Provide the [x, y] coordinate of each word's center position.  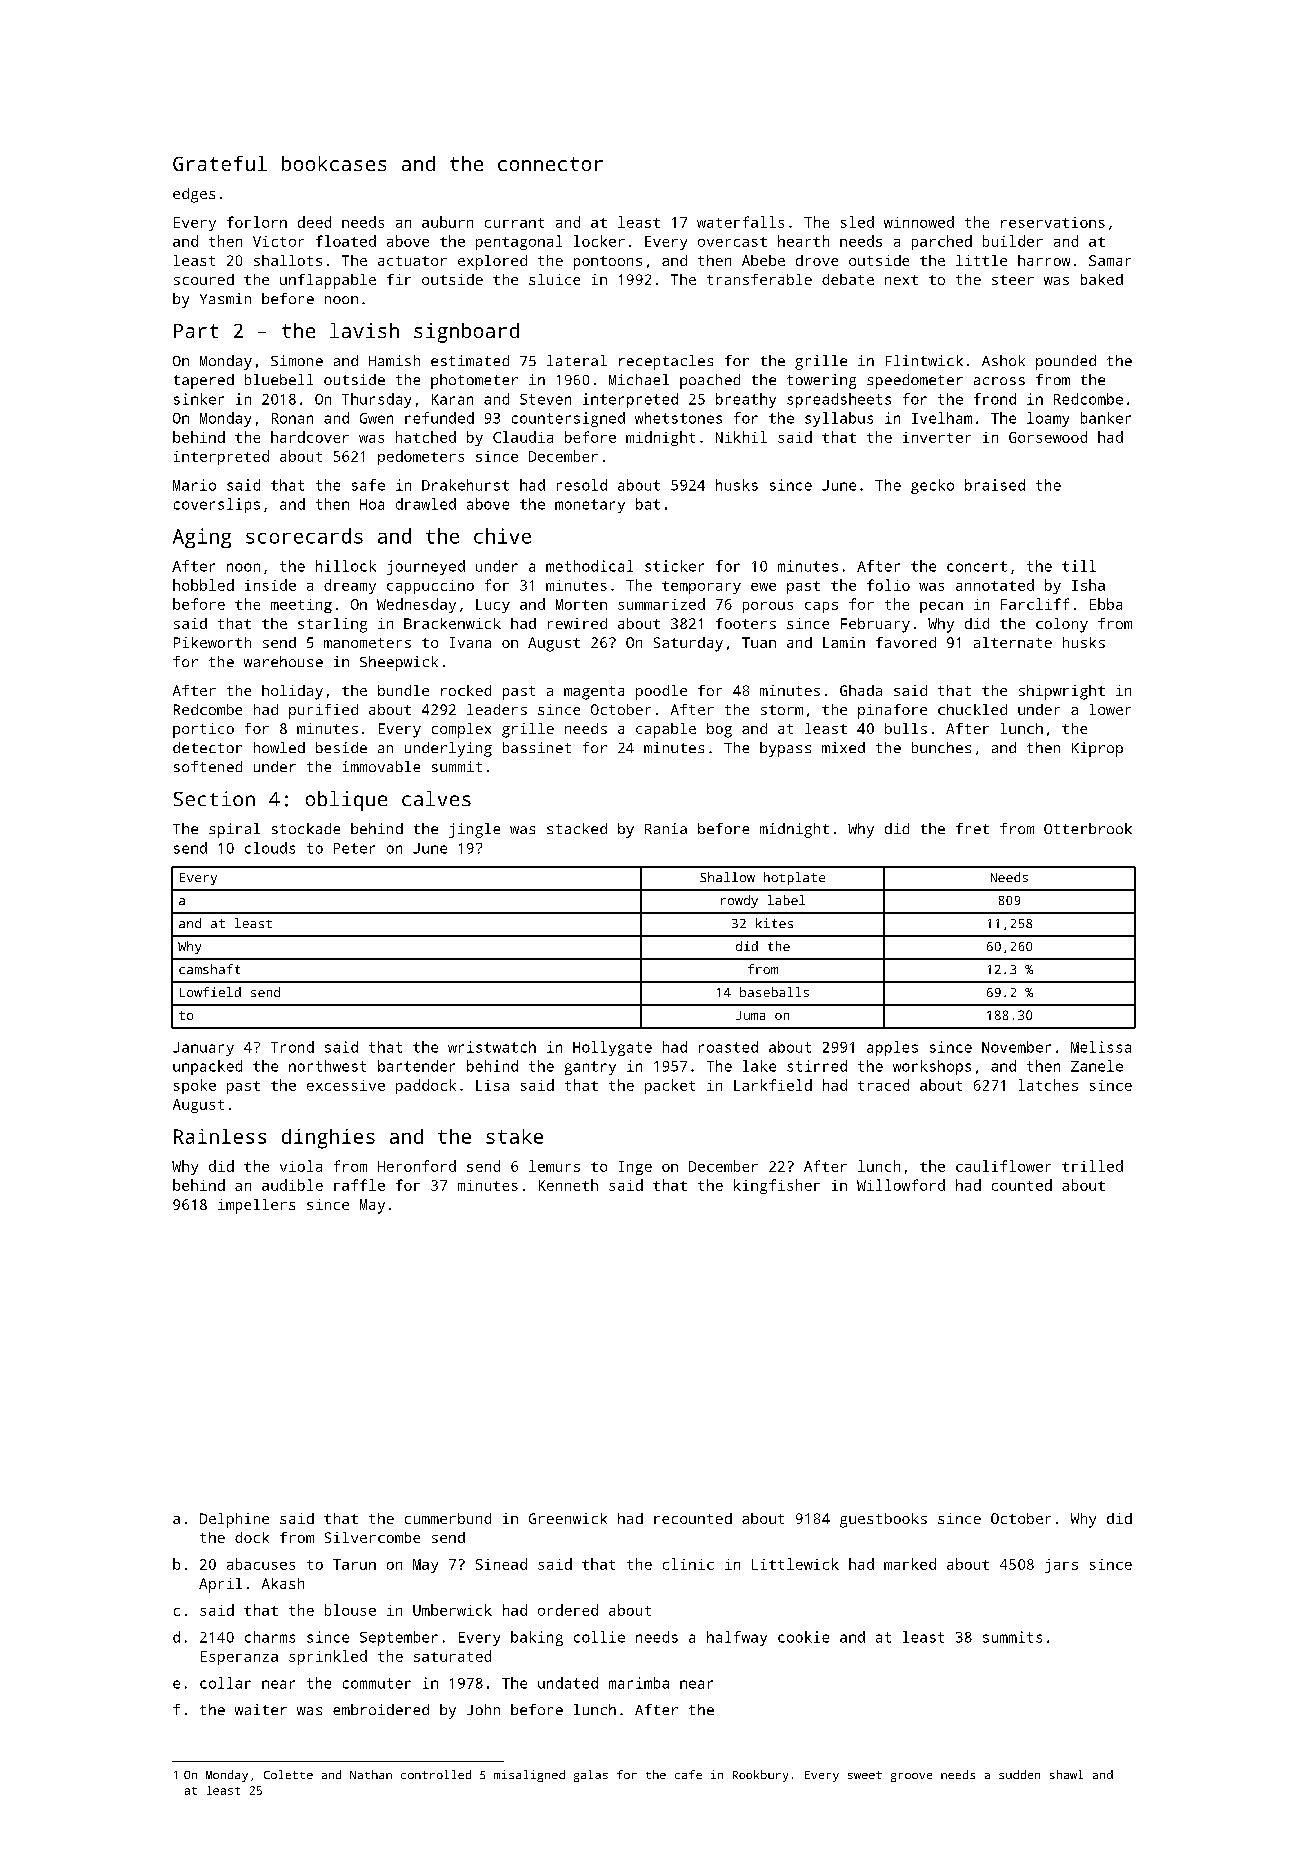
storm [782, 710]
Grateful [220, 163]
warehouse [283, 661]
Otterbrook [1088, 828]
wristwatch [492, 1047]
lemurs [554, 1166]
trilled [1092, 1166]
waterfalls [740, 222]
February [875, 625]
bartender [416, 1066]
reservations [1053, 222]
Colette [288, 1774]
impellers [256, 1206]
